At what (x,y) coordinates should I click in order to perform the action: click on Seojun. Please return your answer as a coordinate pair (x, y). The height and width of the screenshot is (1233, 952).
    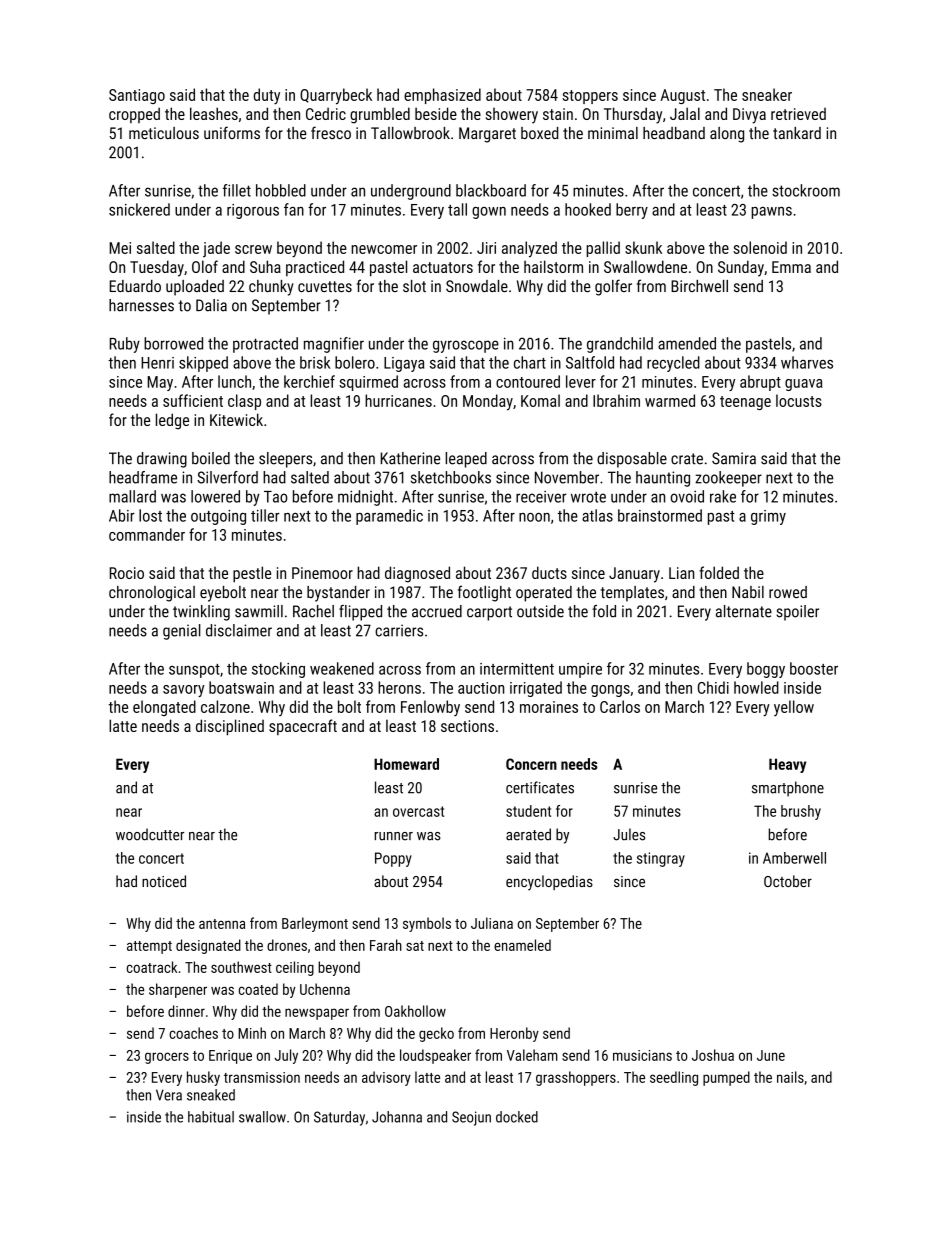
    Looking at the image, I should click on (471, 1118).
